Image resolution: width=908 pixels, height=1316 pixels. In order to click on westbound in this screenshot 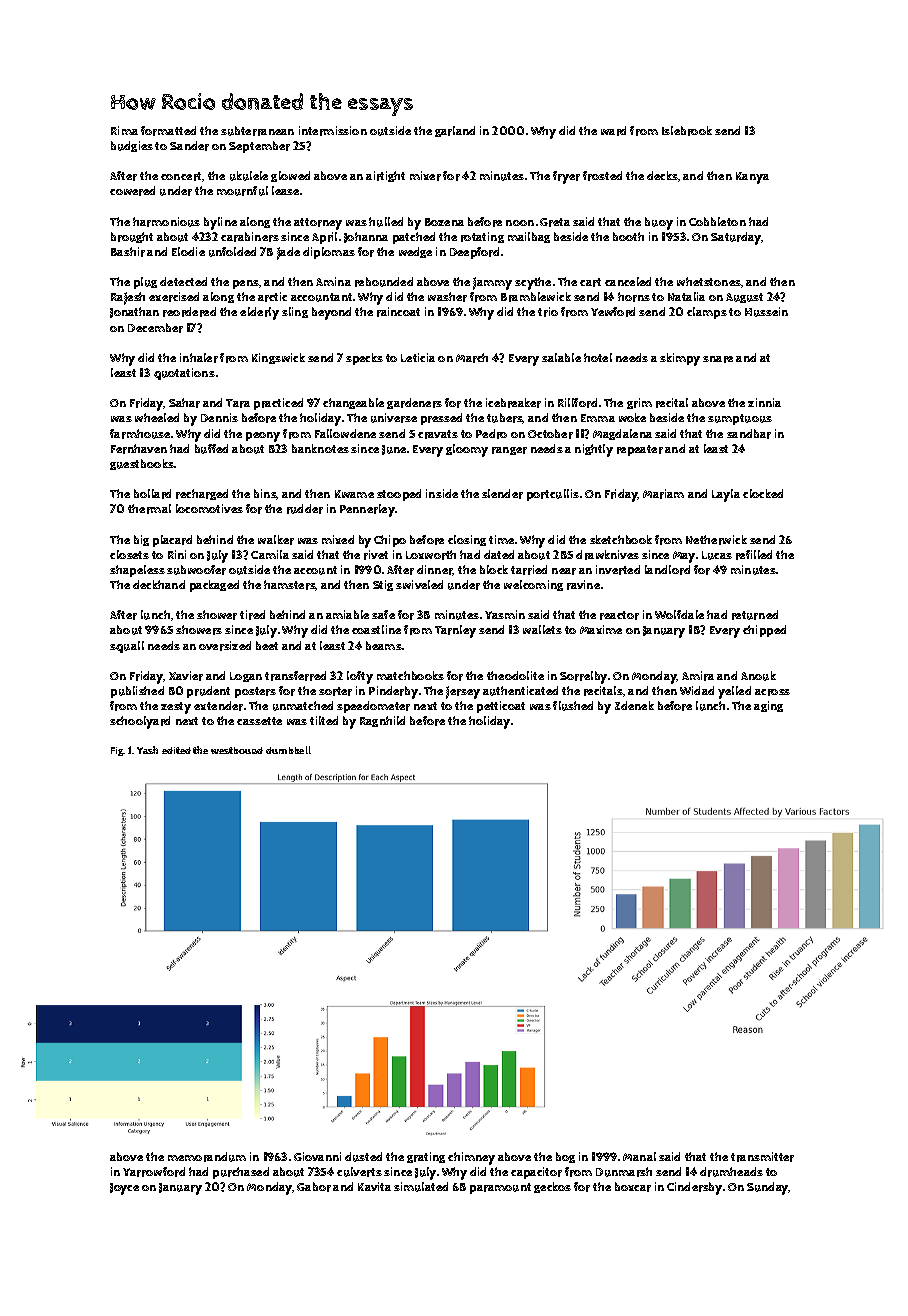, I will do `click(237, 750)`.
